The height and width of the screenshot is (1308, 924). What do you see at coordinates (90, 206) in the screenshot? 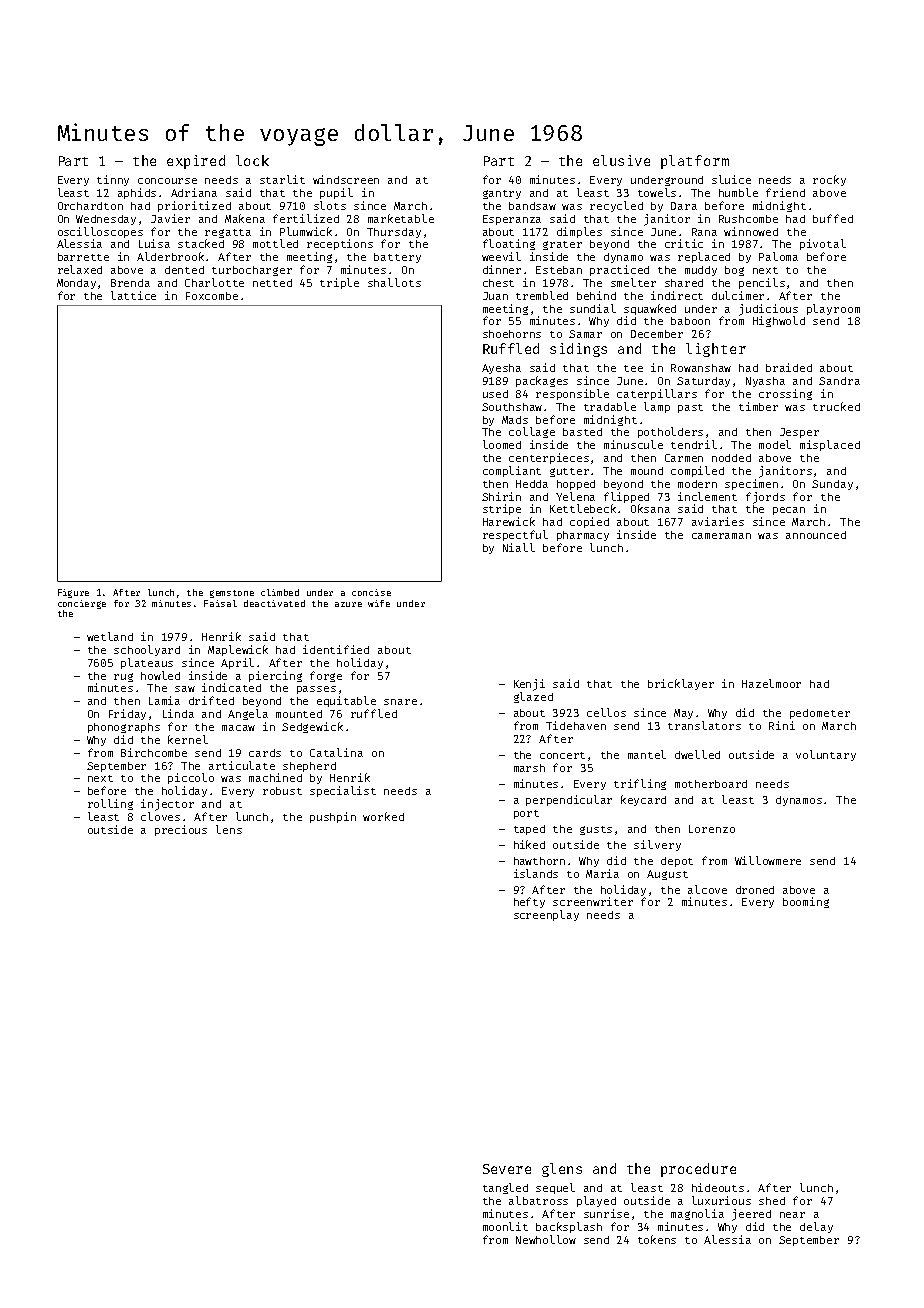
I see `Orchardton` at bounding box center [90, 206].
